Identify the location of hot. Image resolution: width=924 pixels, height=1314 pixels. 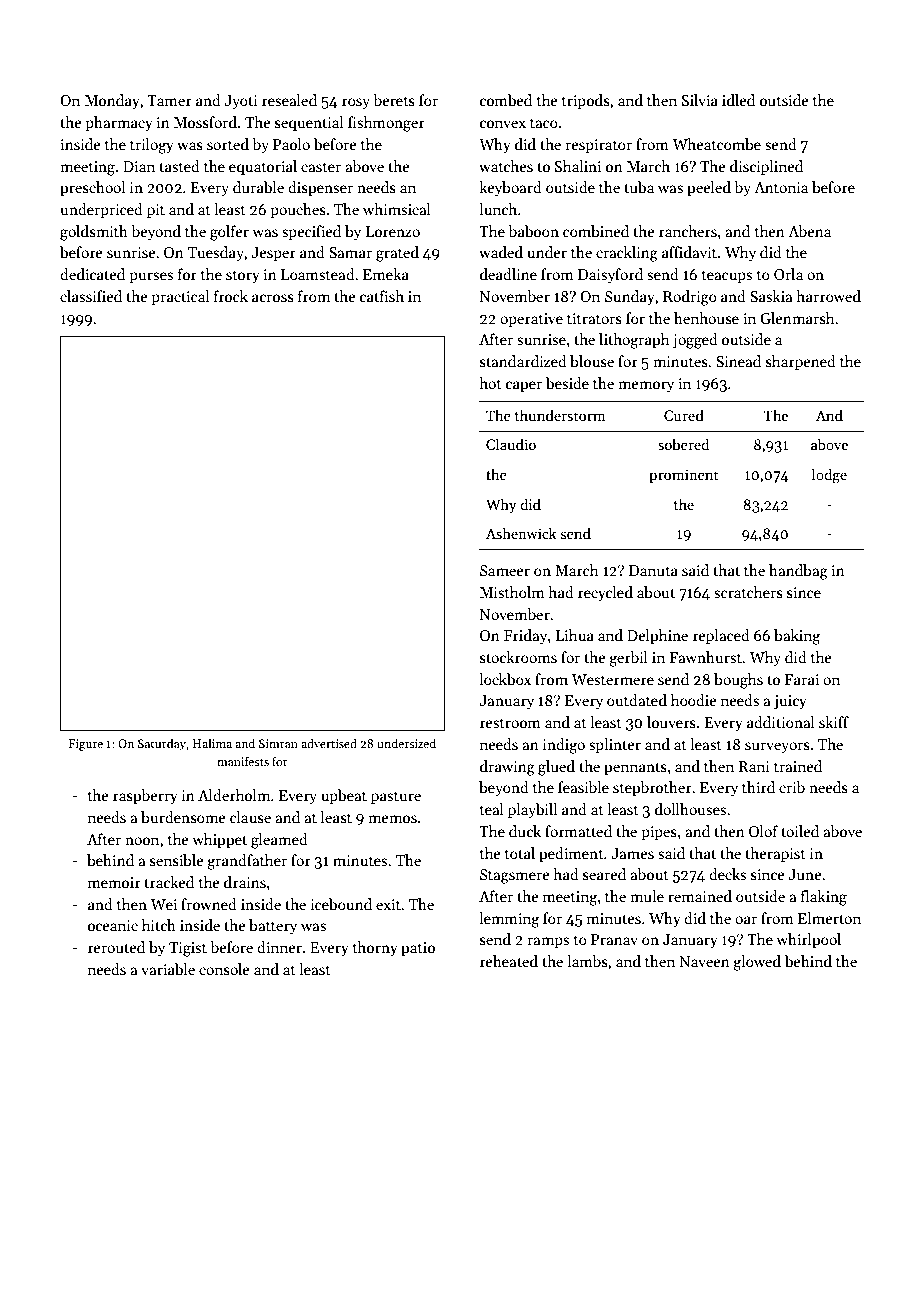
(490, 383).
